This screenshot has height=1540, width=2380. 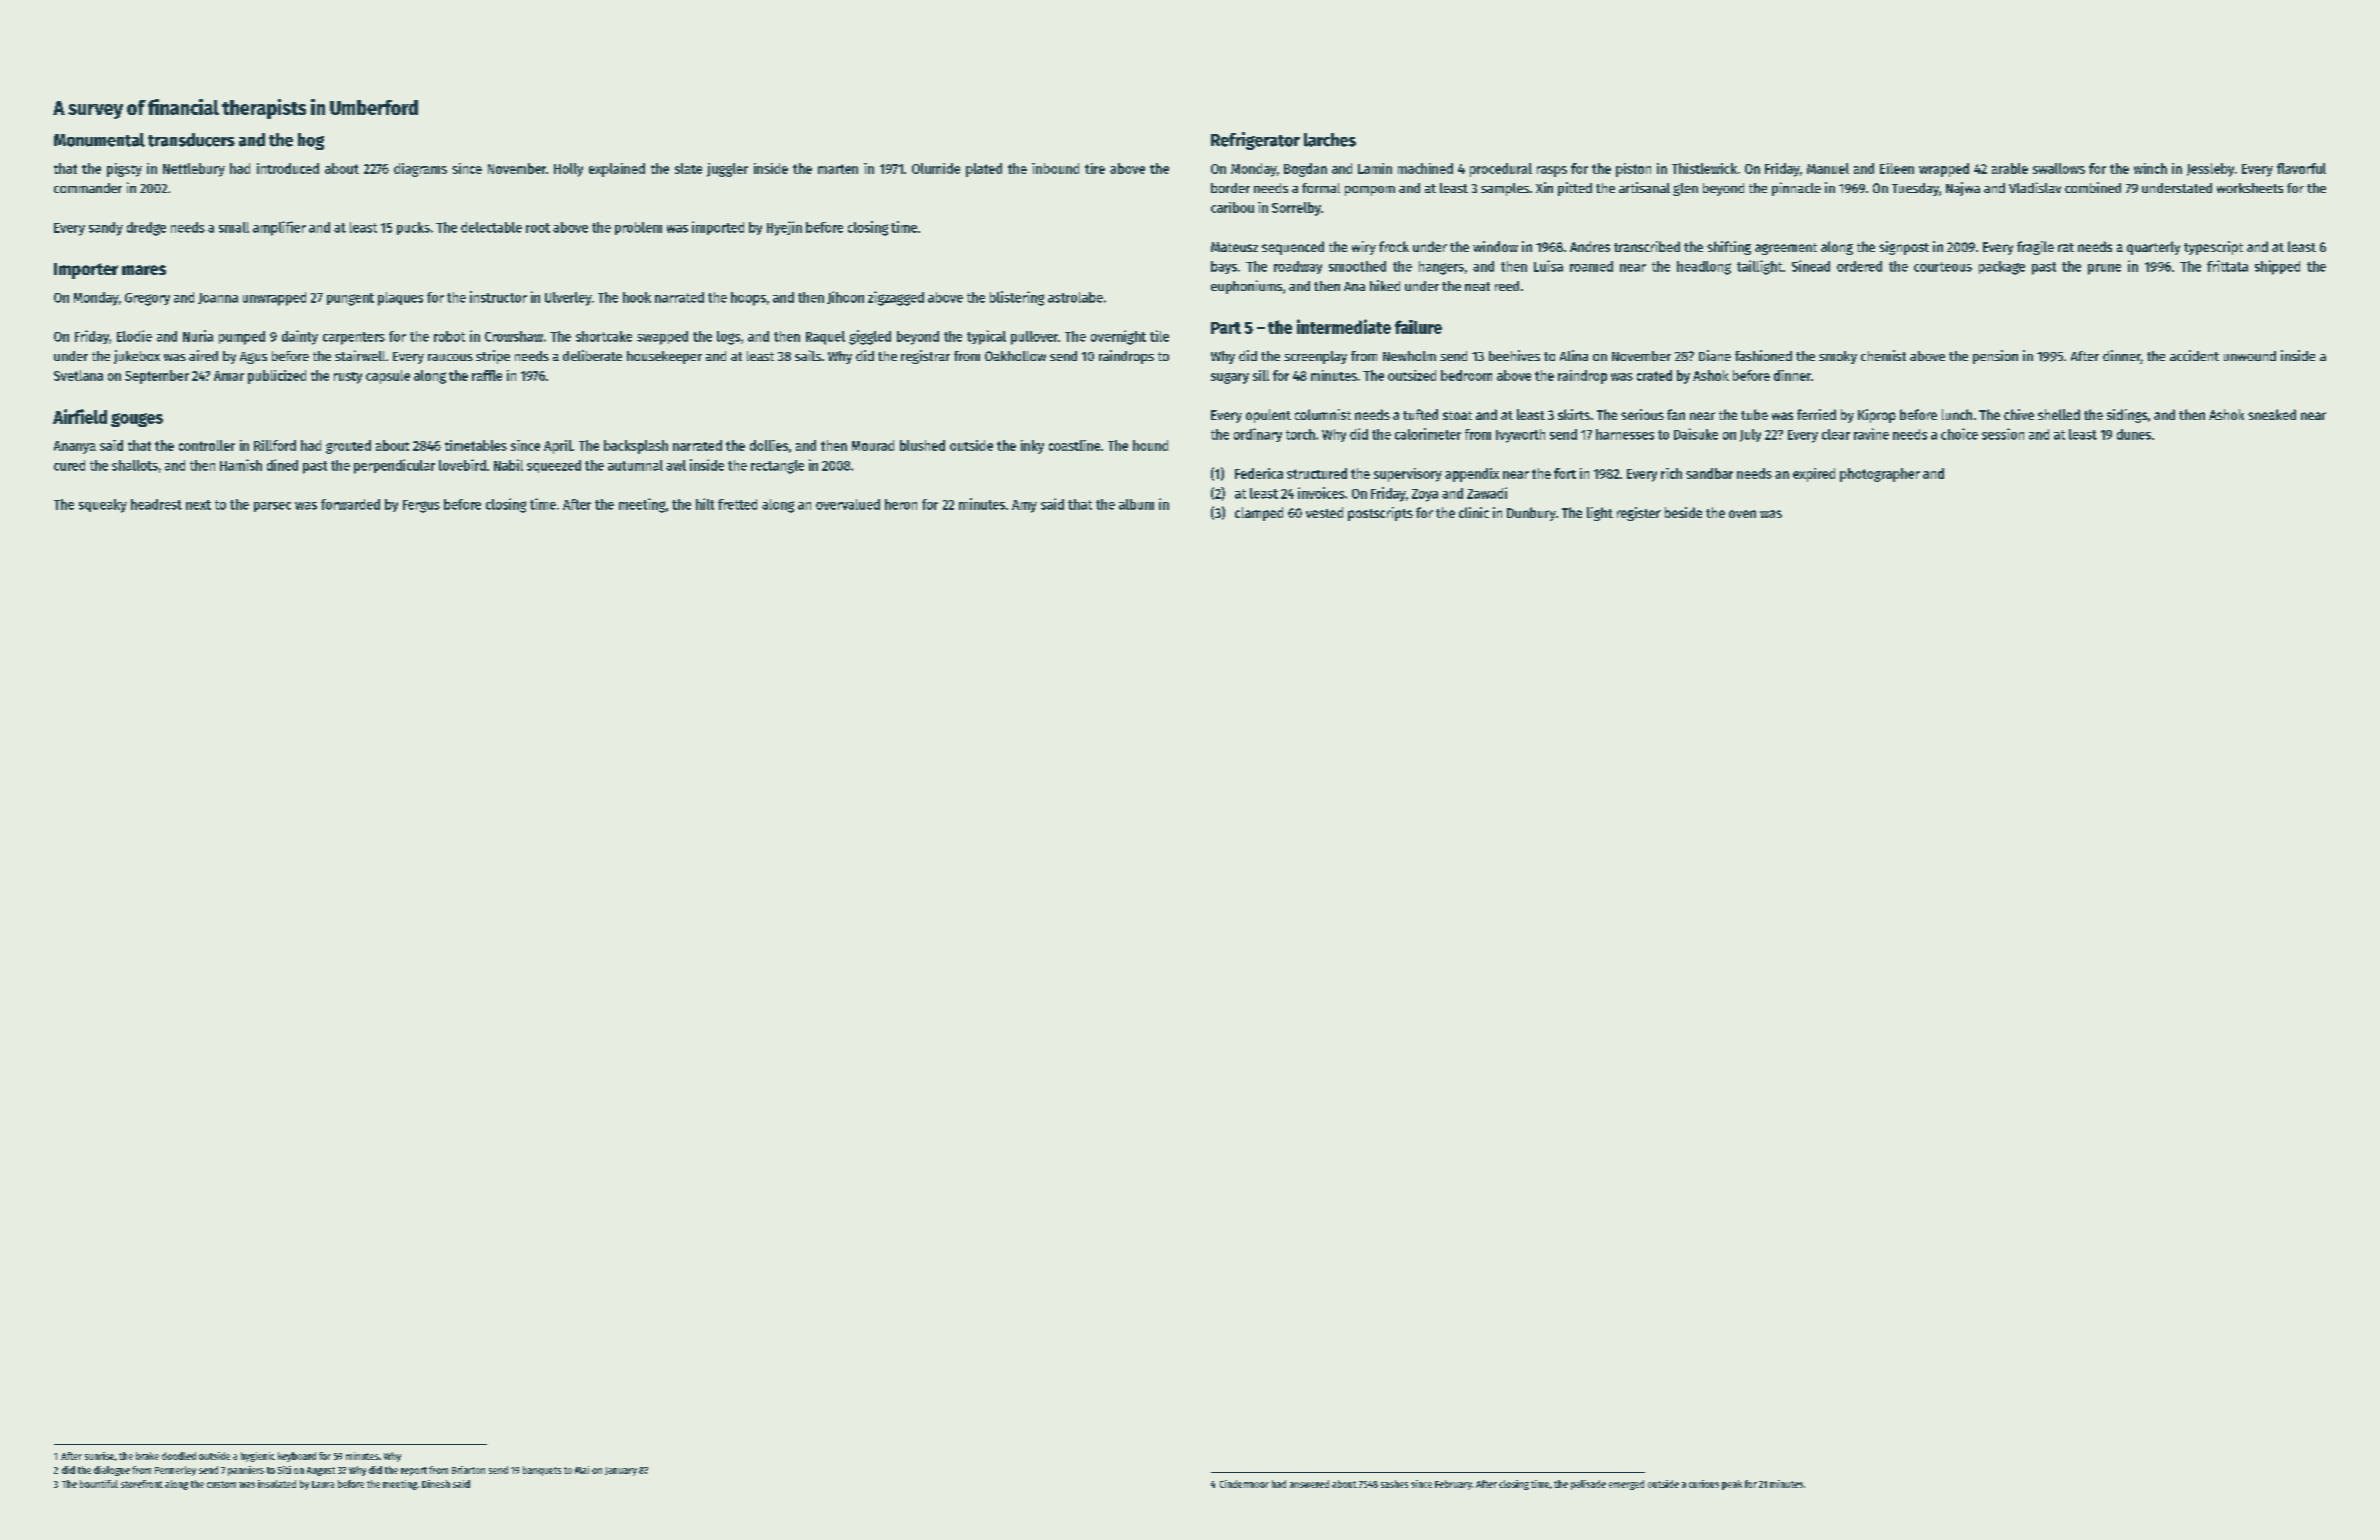 I want to click on Amy, so click(x=1024, y=506).
